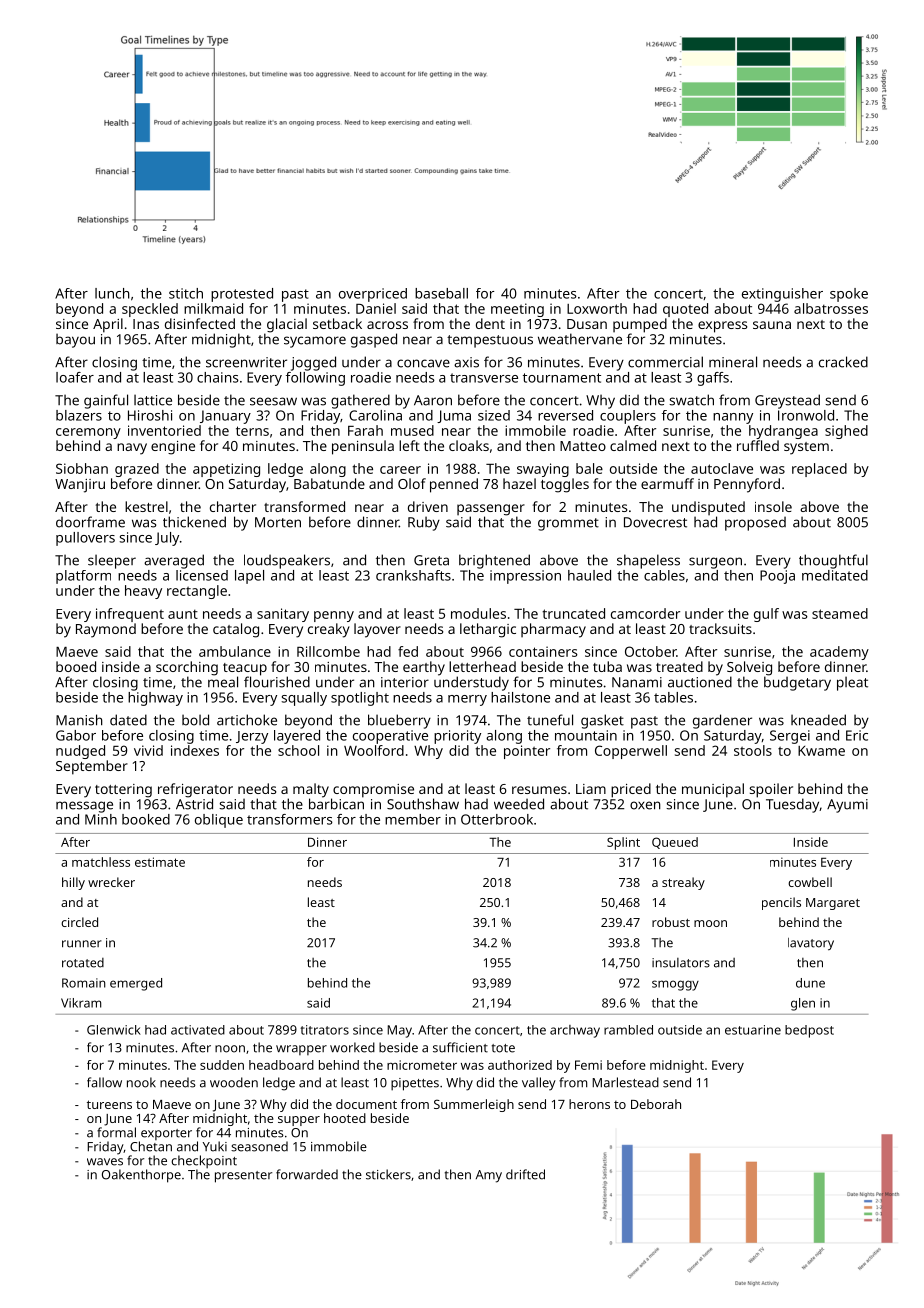 This screenshot has width=924, height=1308. Describe the element at coordinates (849, 295) in the screenshot. I see `spoke` at that location.
